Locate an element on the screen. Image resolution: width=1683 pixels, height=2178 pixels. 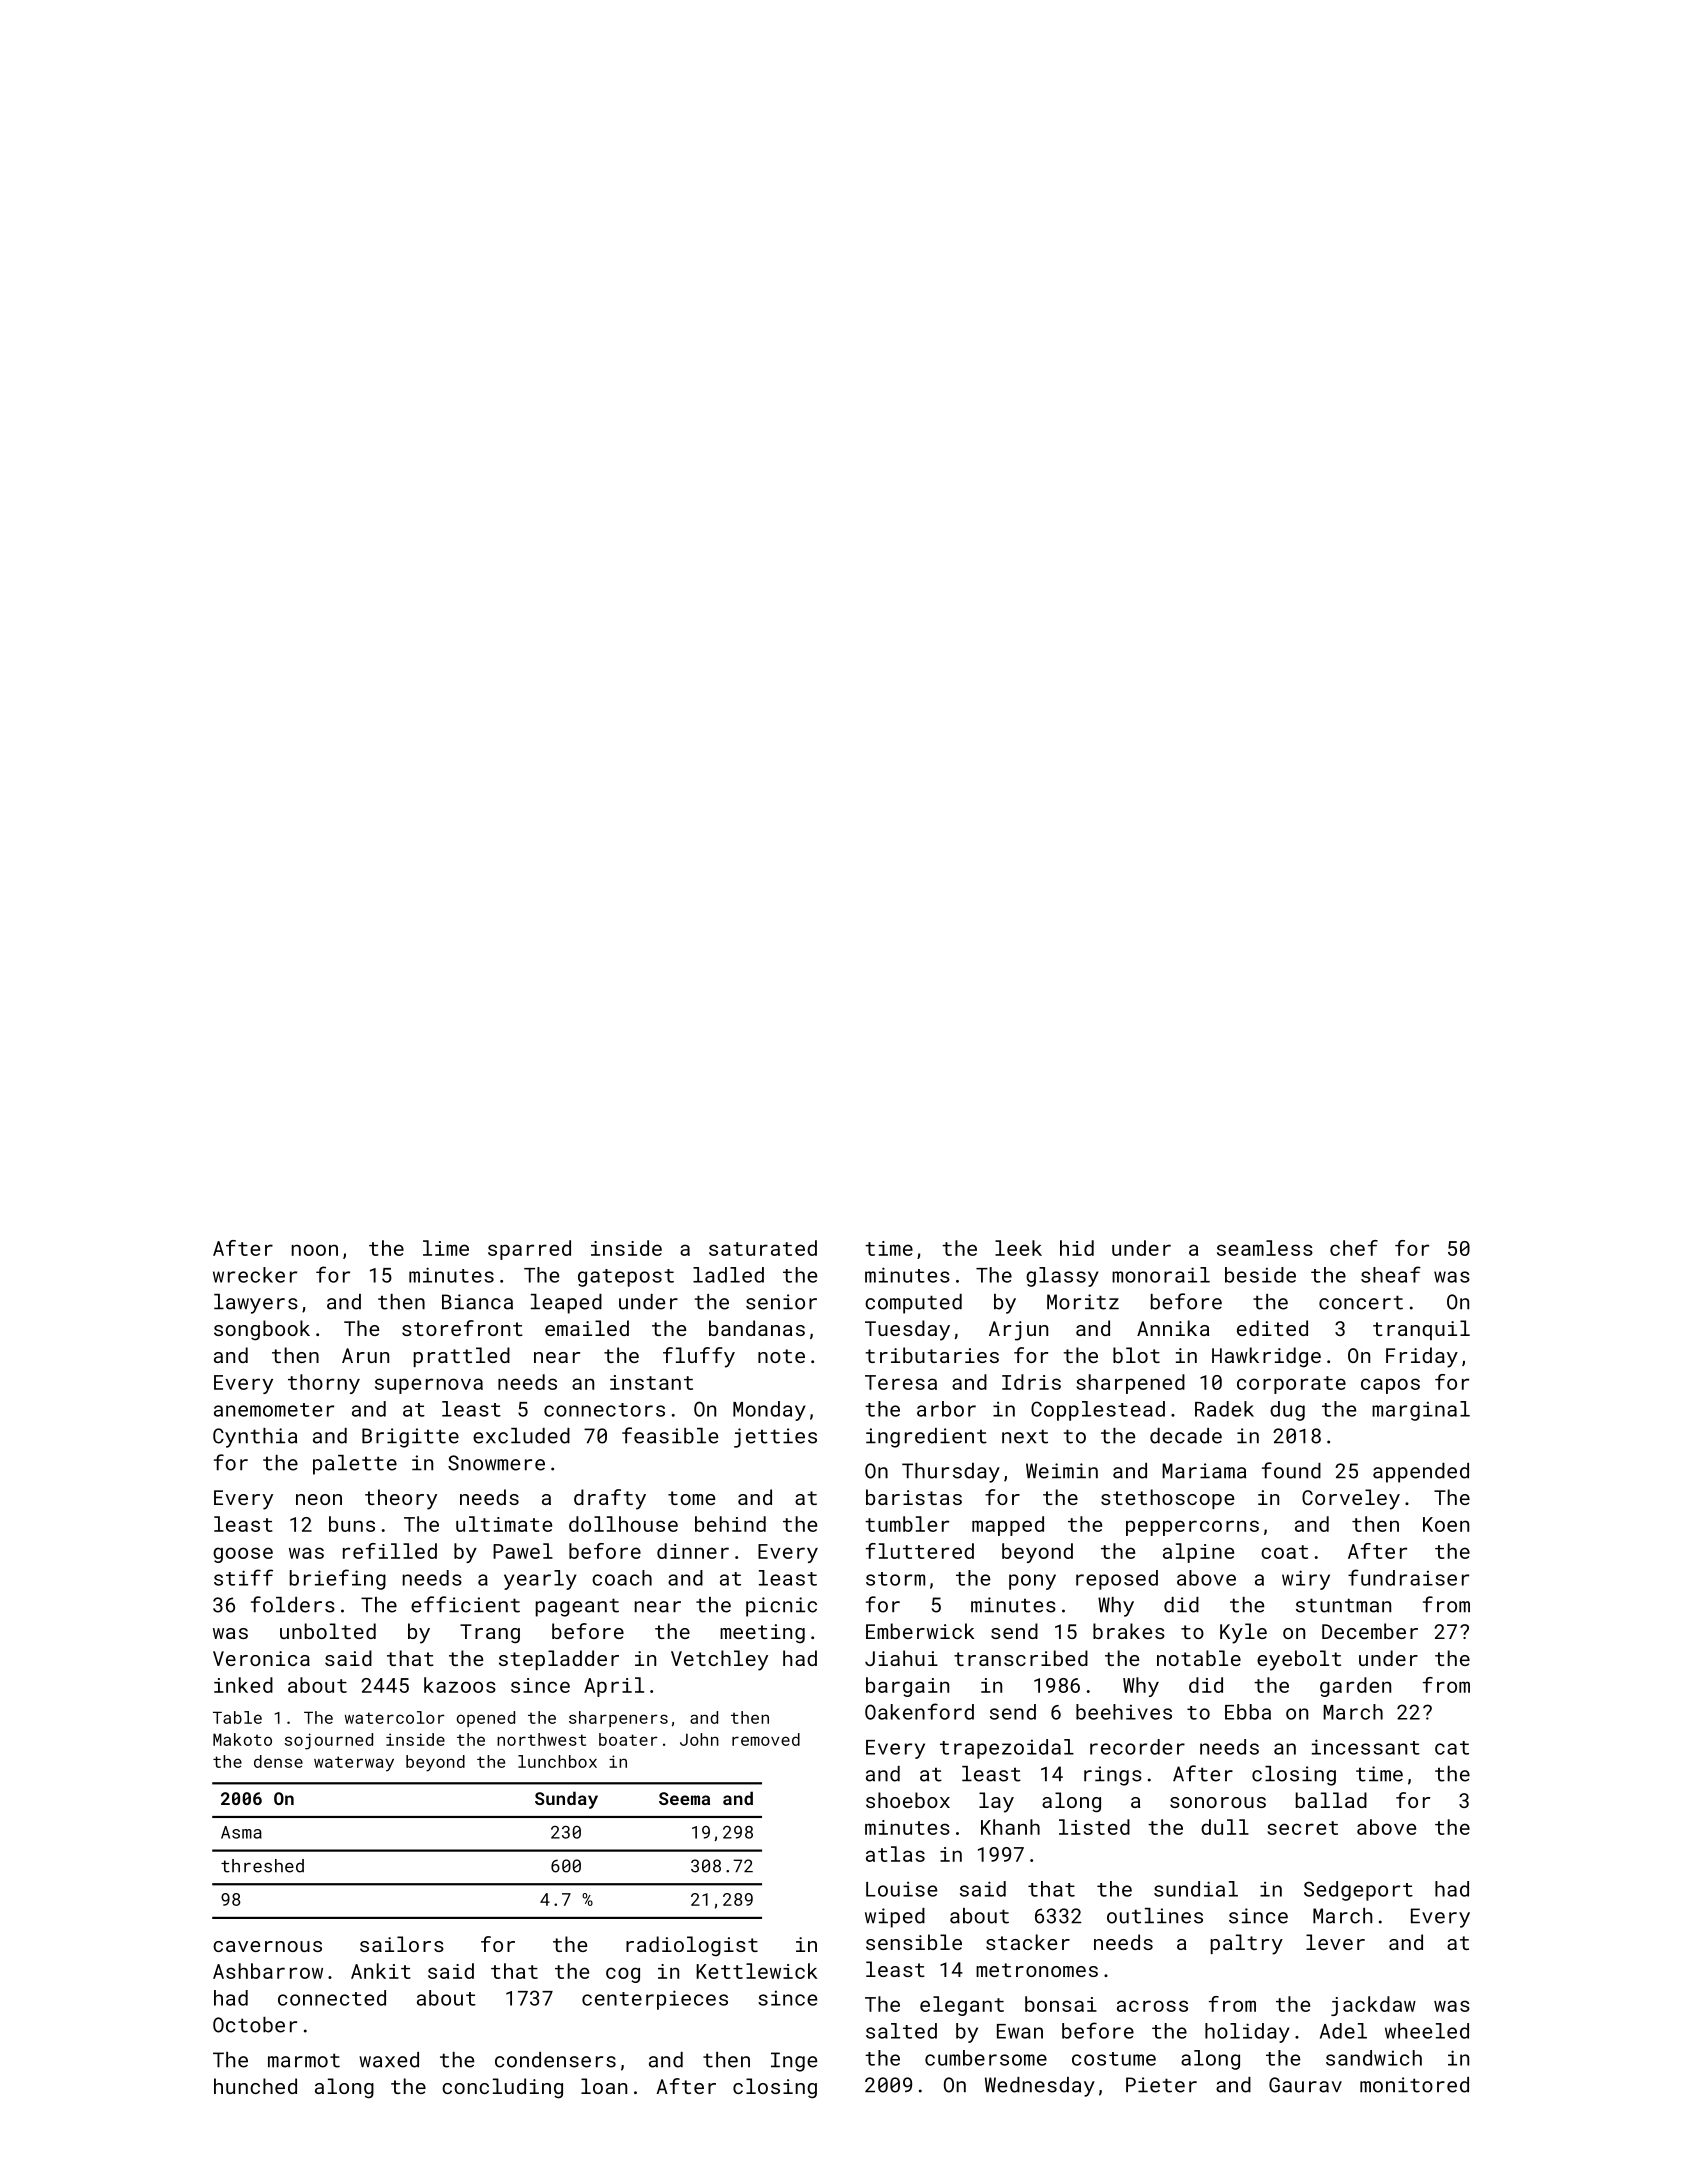
lime is located at coordinates (446, 1248).
